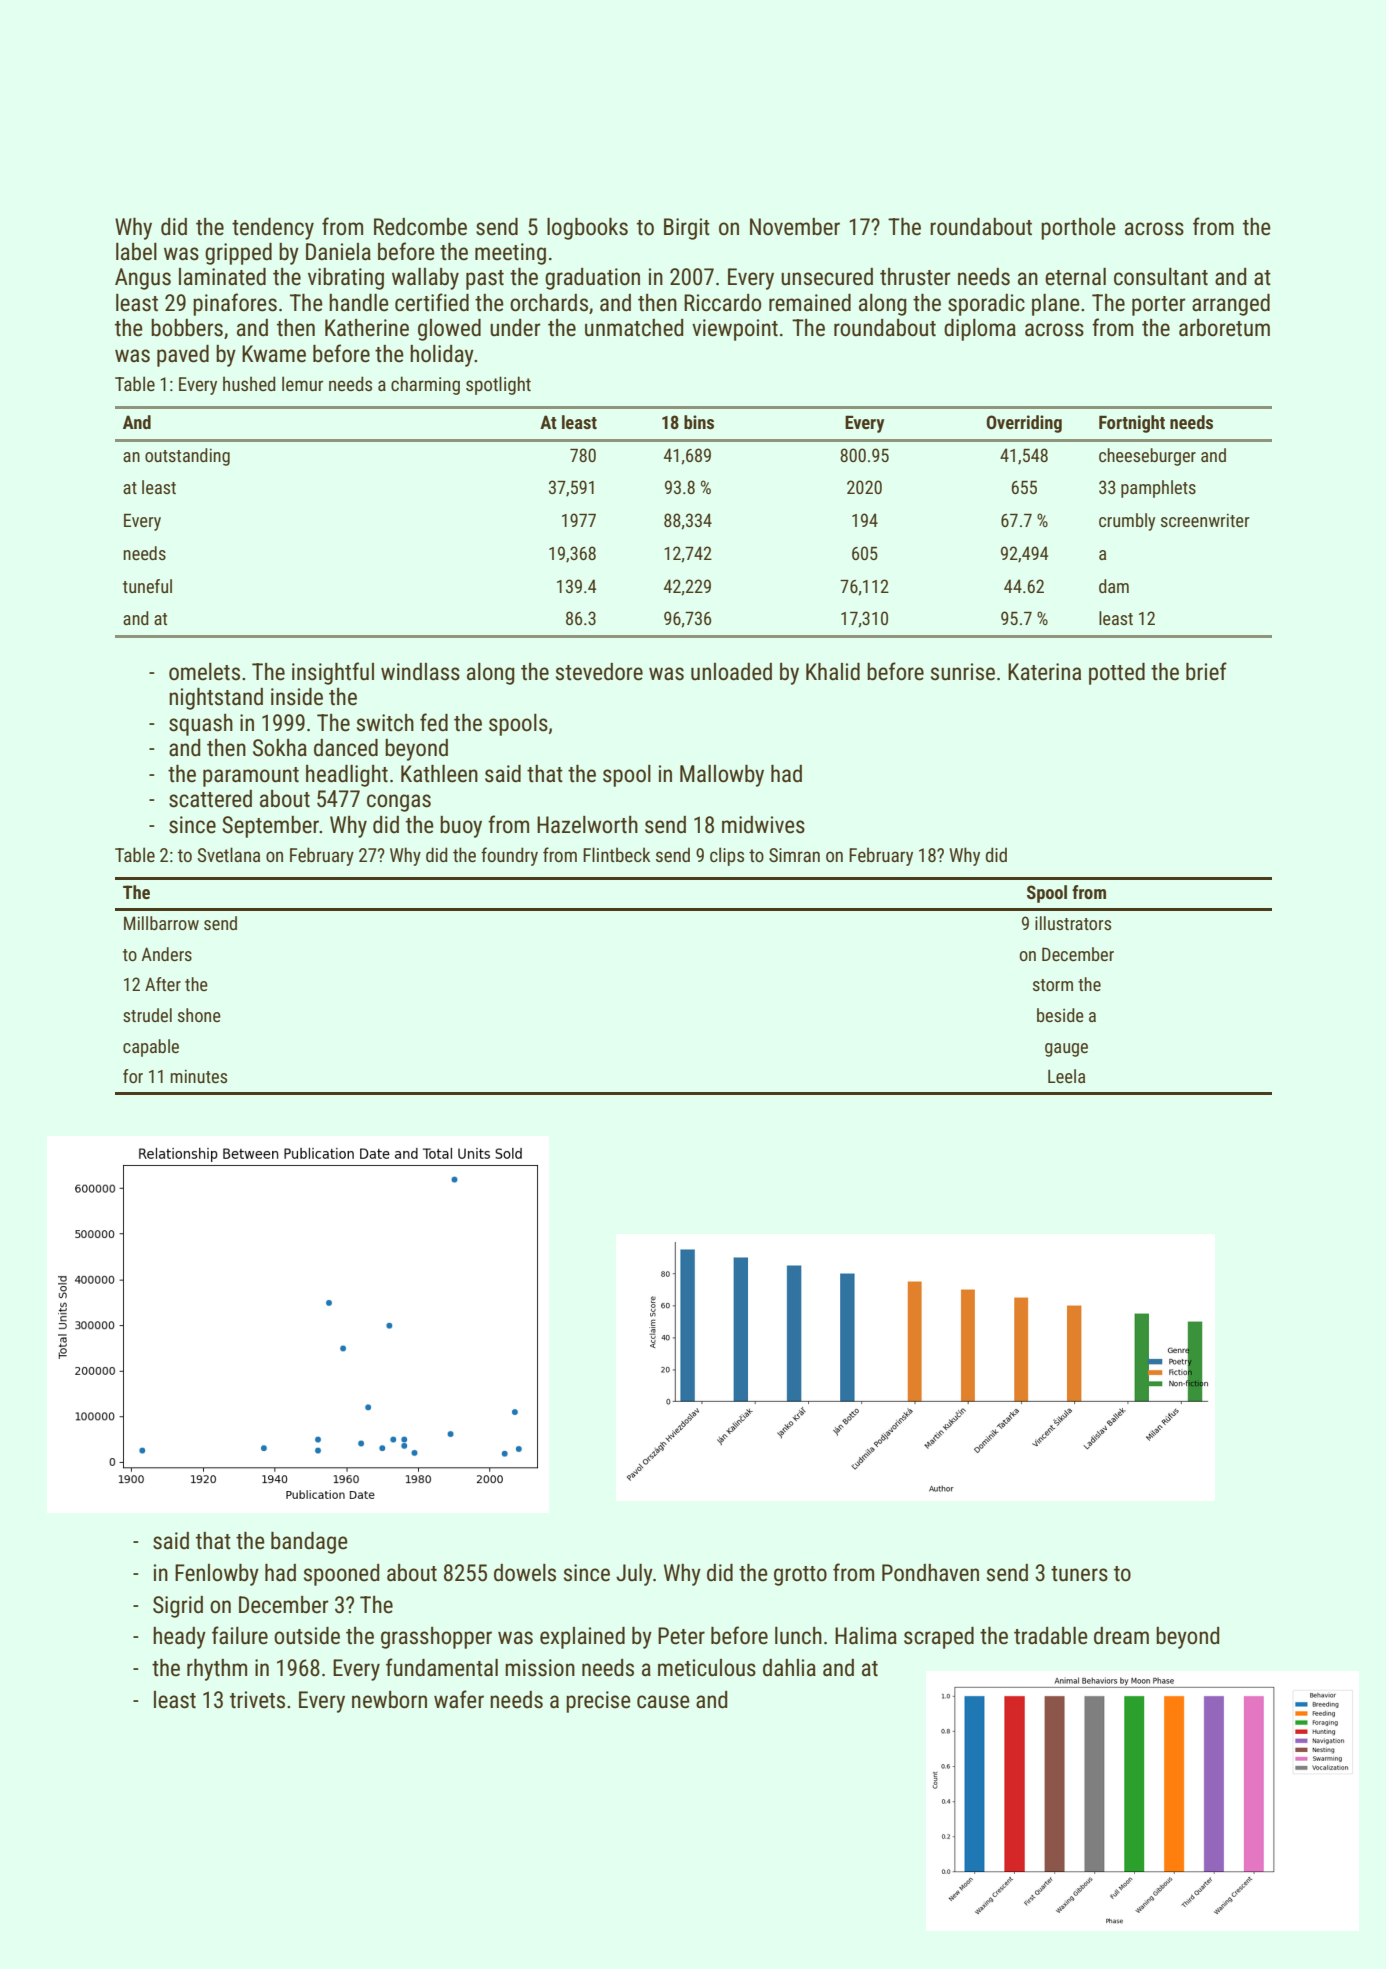  Describe the element at coordinates (249, 383) in the screenshot. I see `hushed` at that location.
